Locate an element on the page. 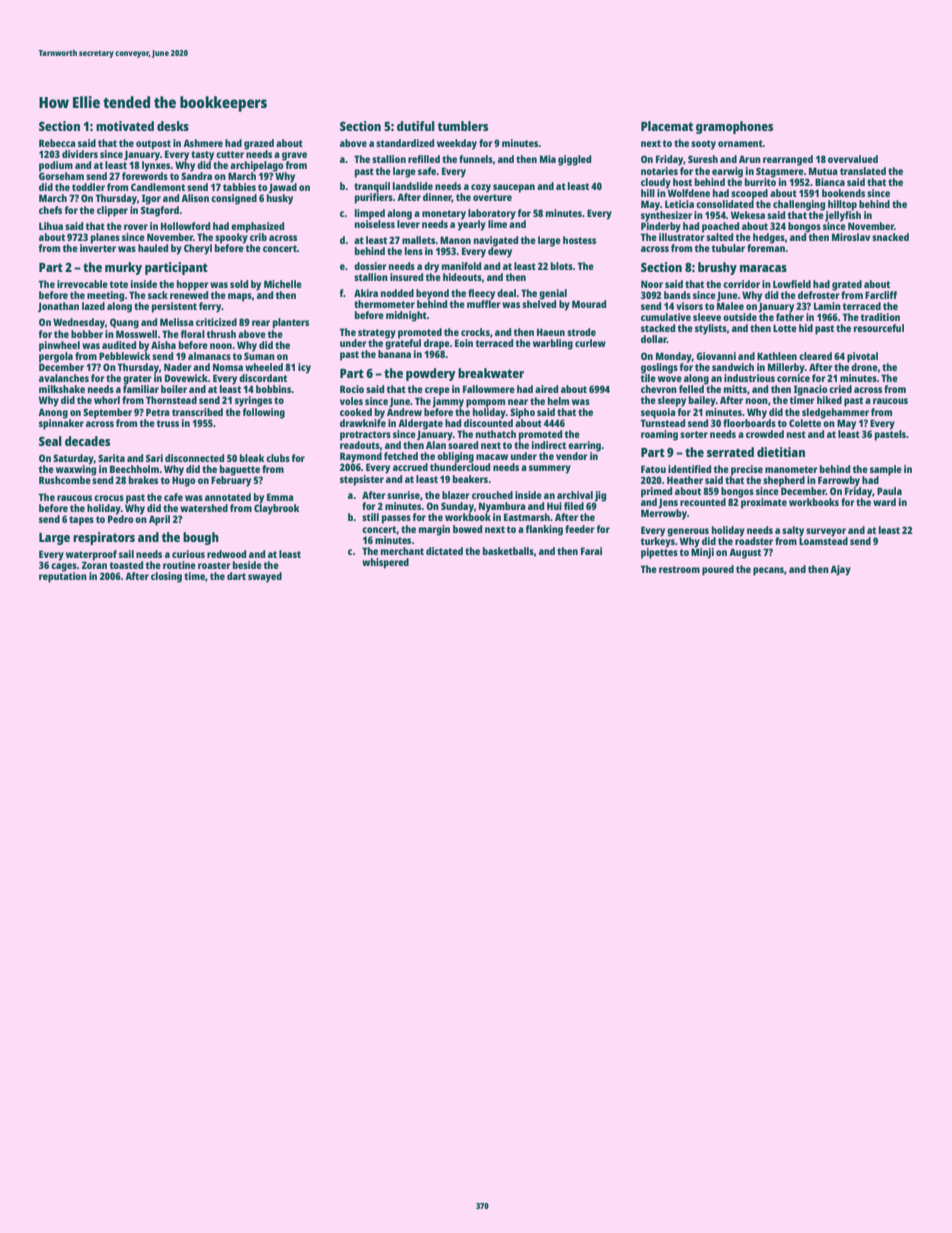 Image resolution: width=952 pixels, height=1233 pixels. spinnaker is located at coordinates (61, 424).
